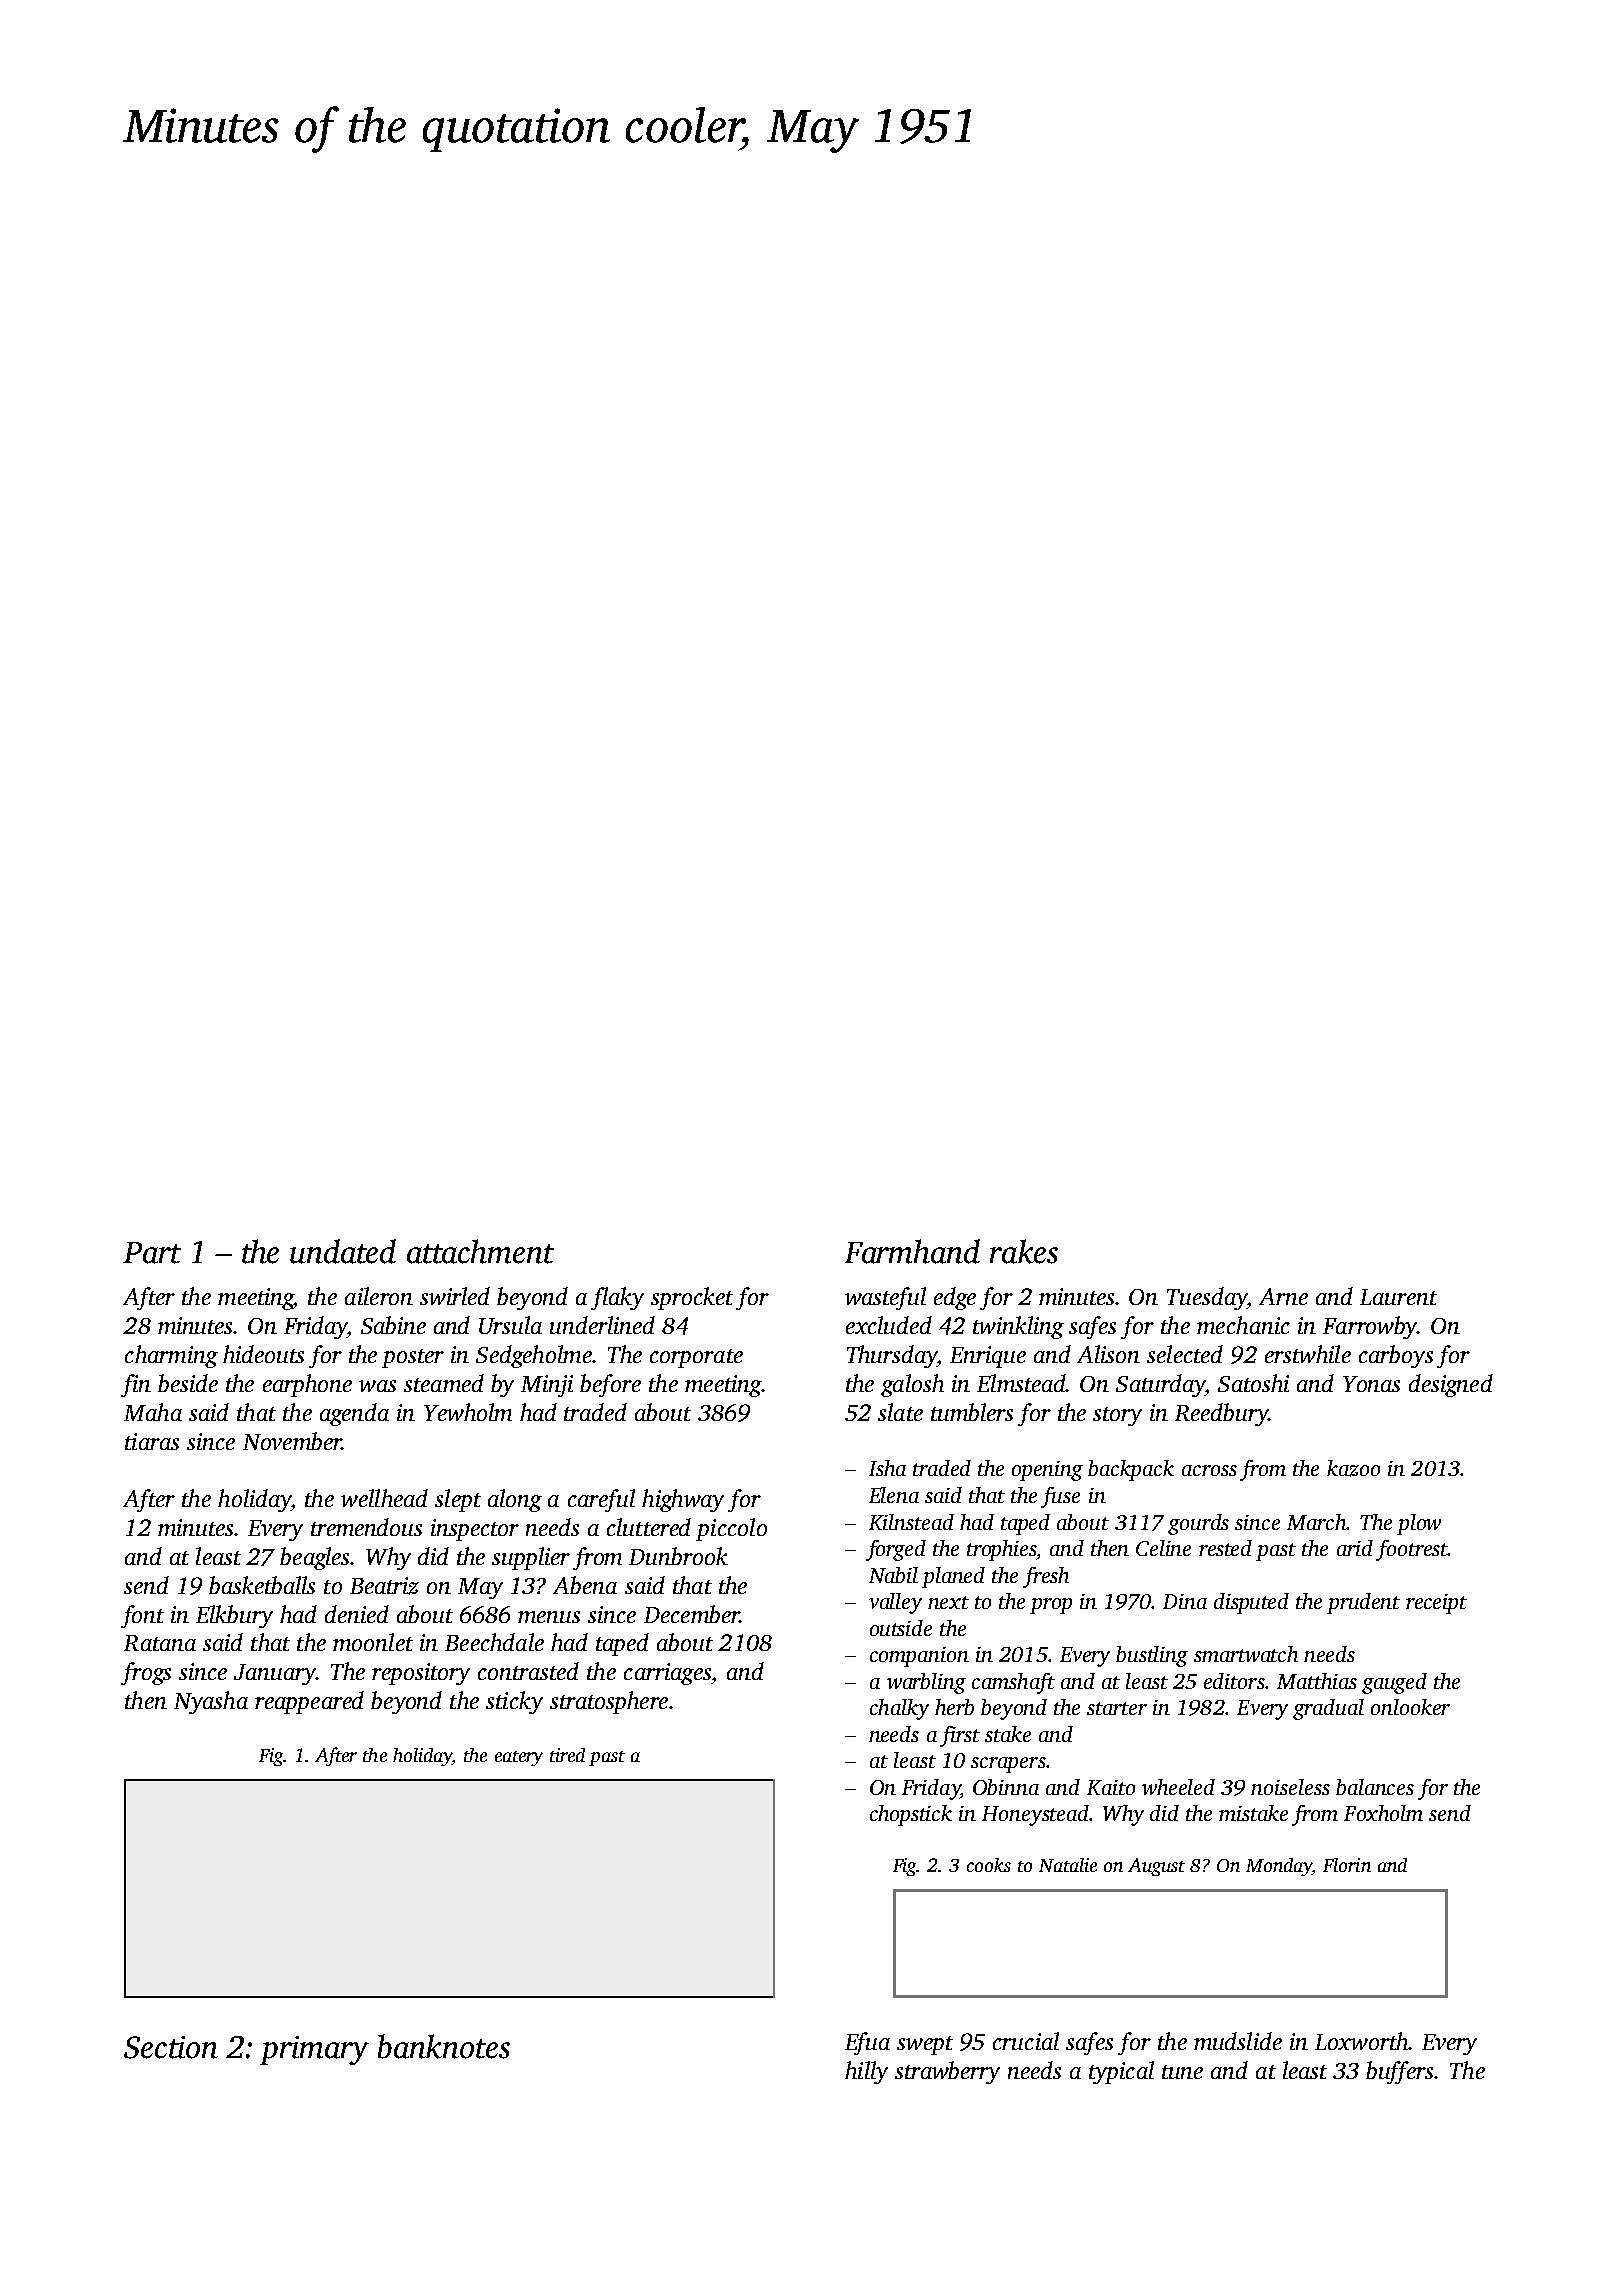  What do you see at coordinates (171, 2047) in the screenshot?
I see `Section` at bounding box center [171, 2047].
